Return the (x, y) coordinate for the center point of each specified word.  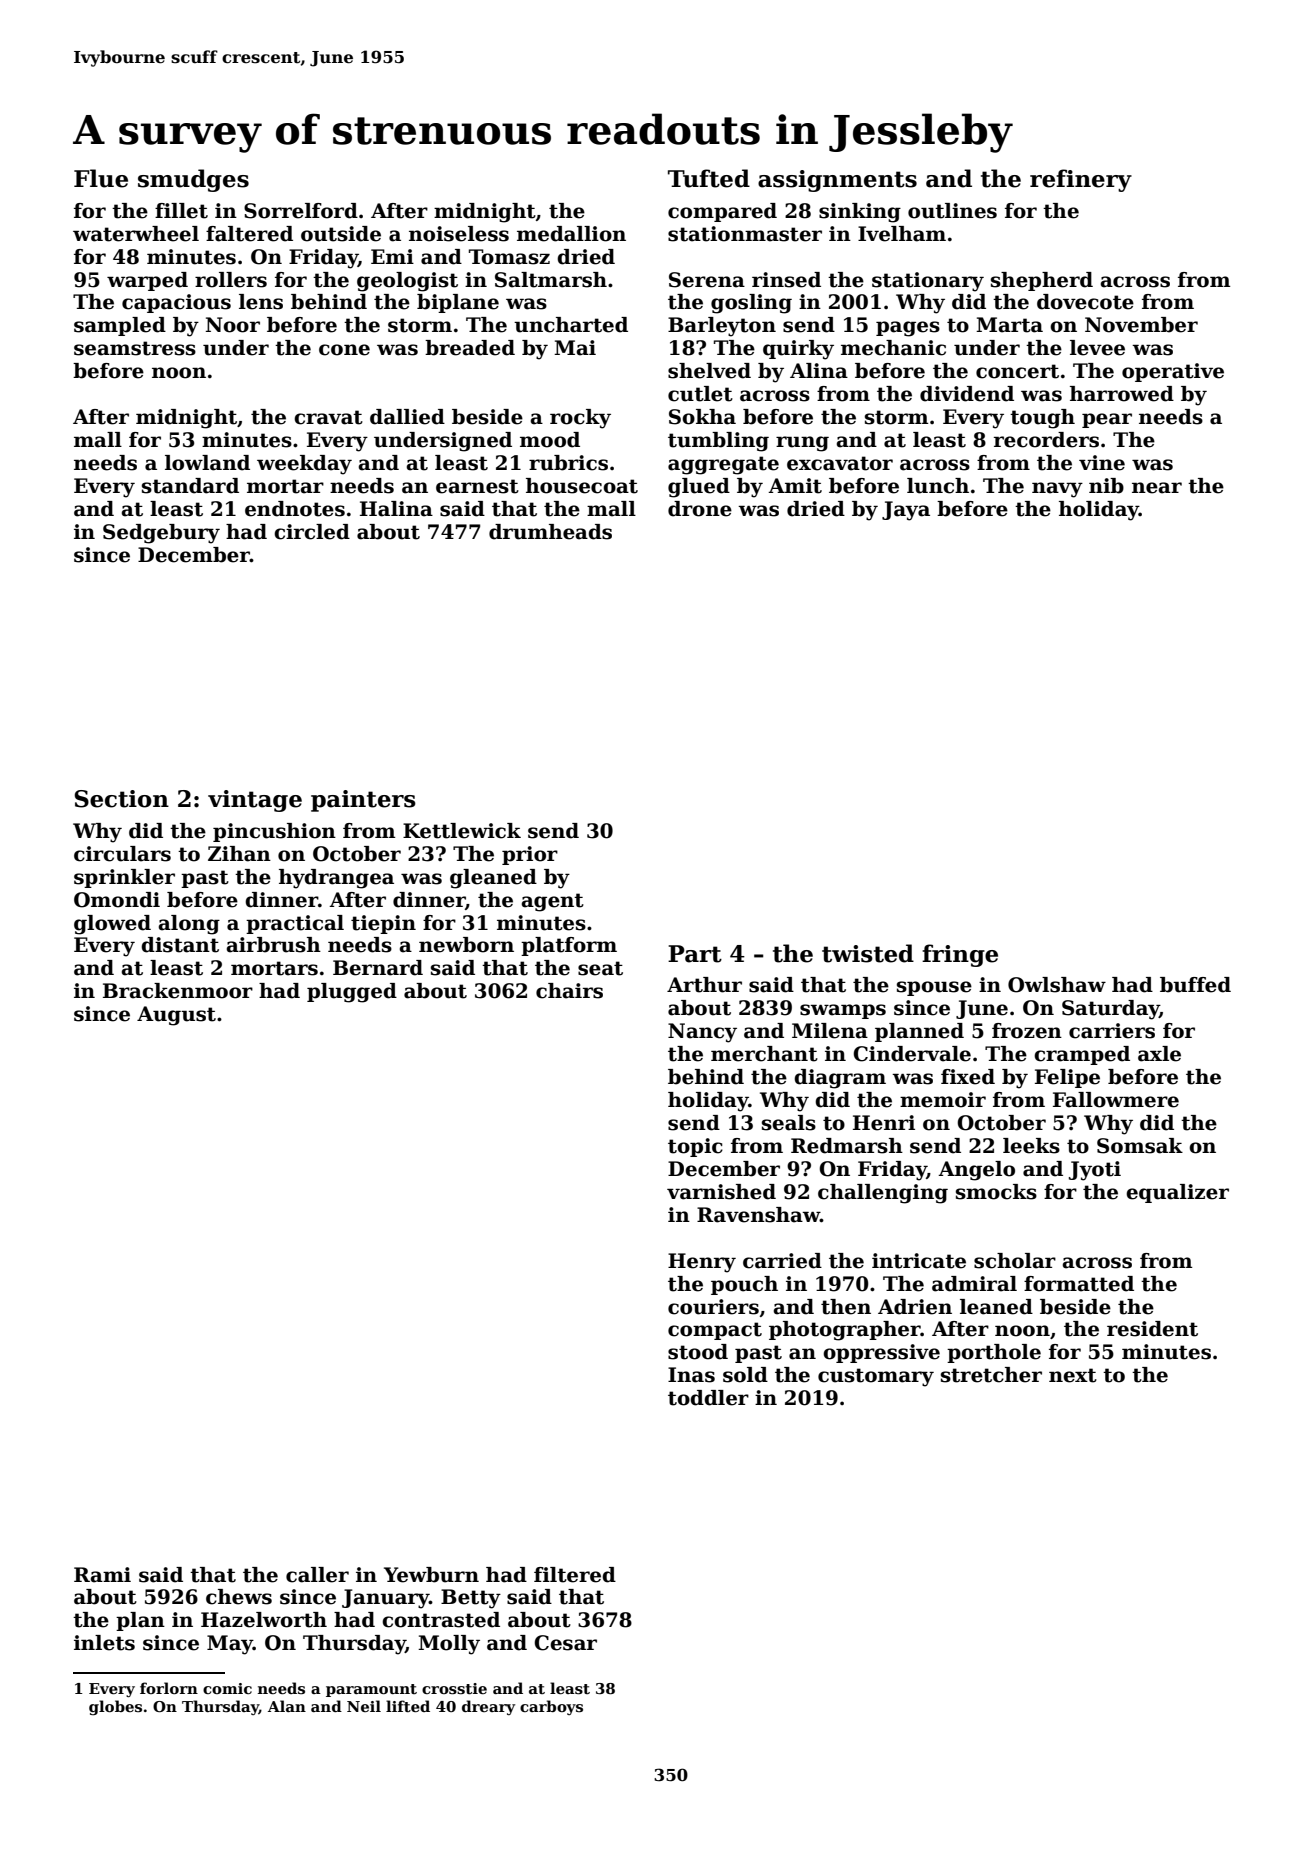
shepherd (1042, 281)
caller (317, 1575)
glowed (112, 925)
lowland (207, 463)
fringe (960, 955)
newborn (466, 945)
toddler (708, 1398)
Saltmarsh (551, 280)
